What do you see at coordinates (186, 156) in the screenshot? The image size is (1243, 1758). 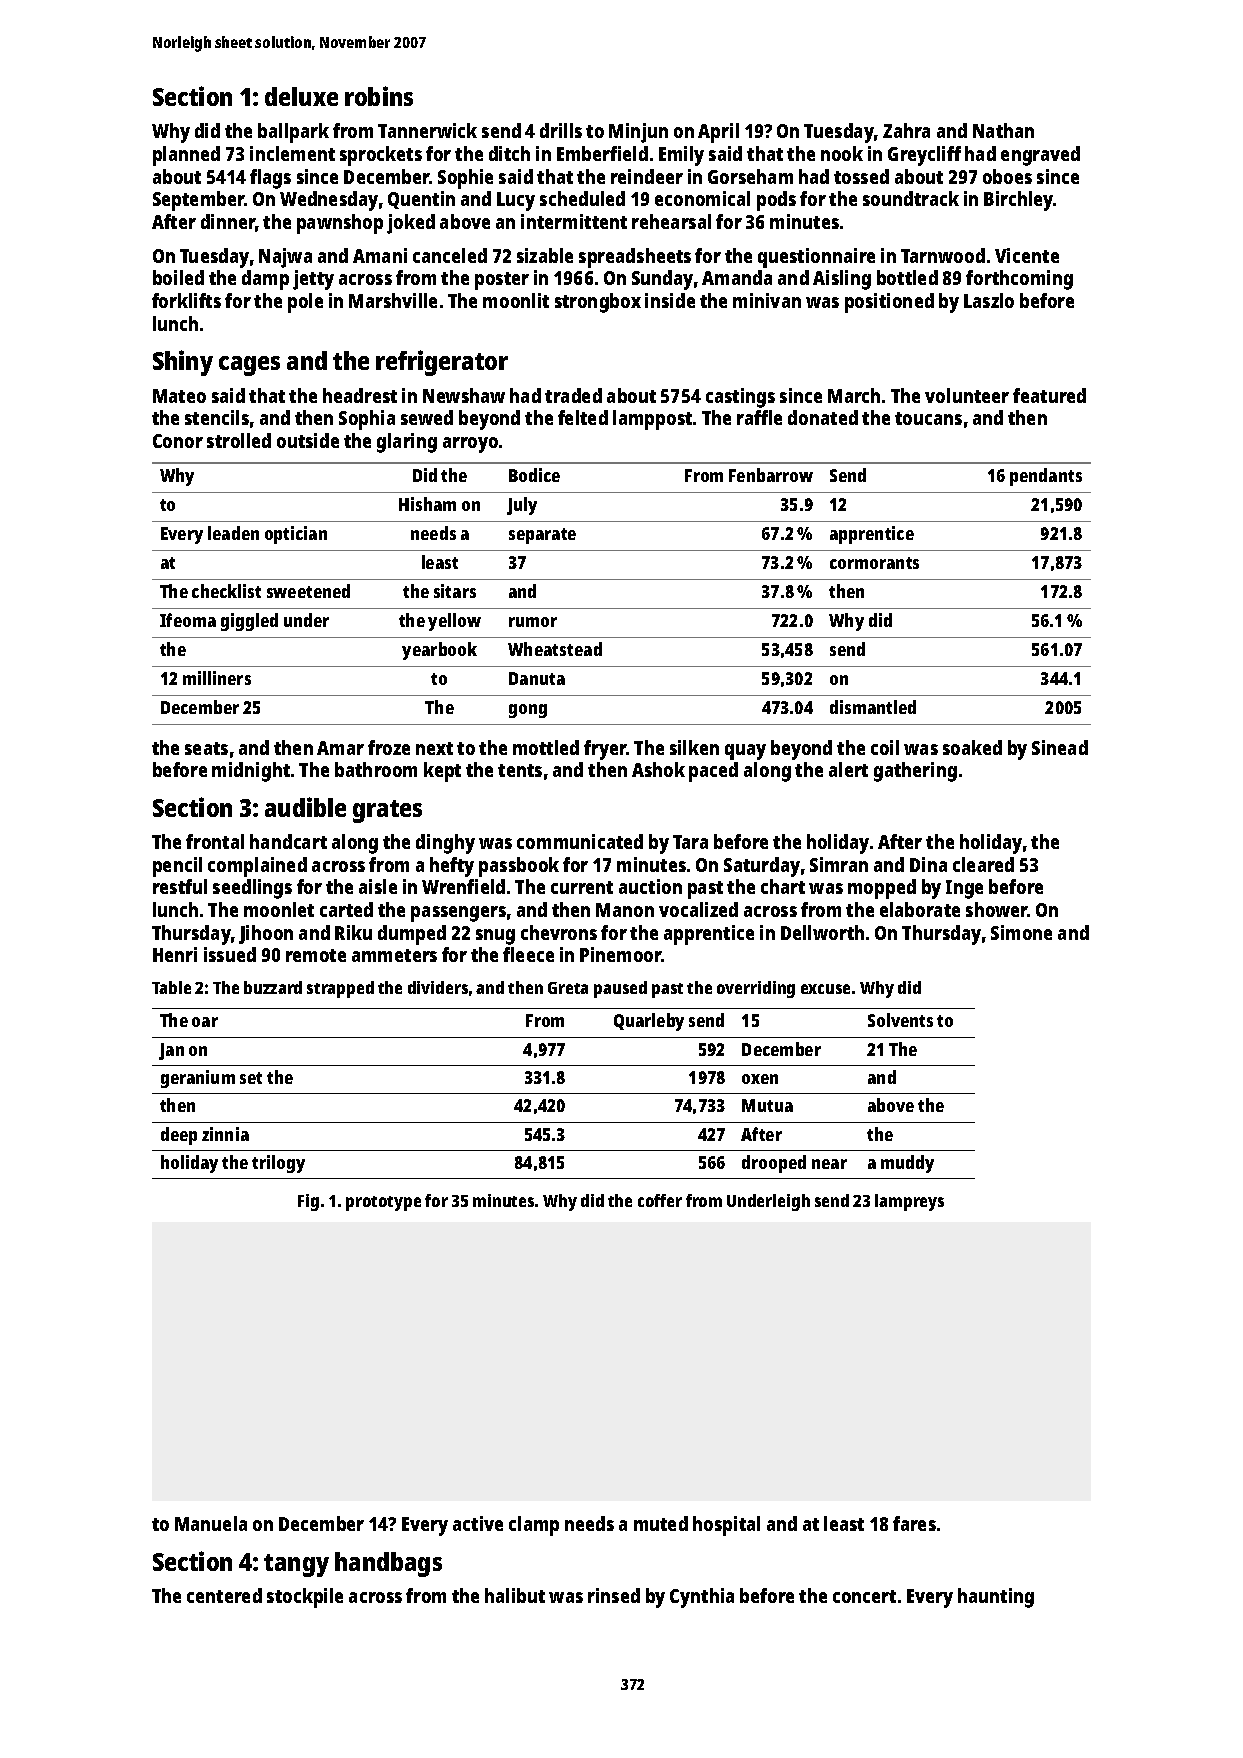 I see `planned` at bounding box center [186, 156].
